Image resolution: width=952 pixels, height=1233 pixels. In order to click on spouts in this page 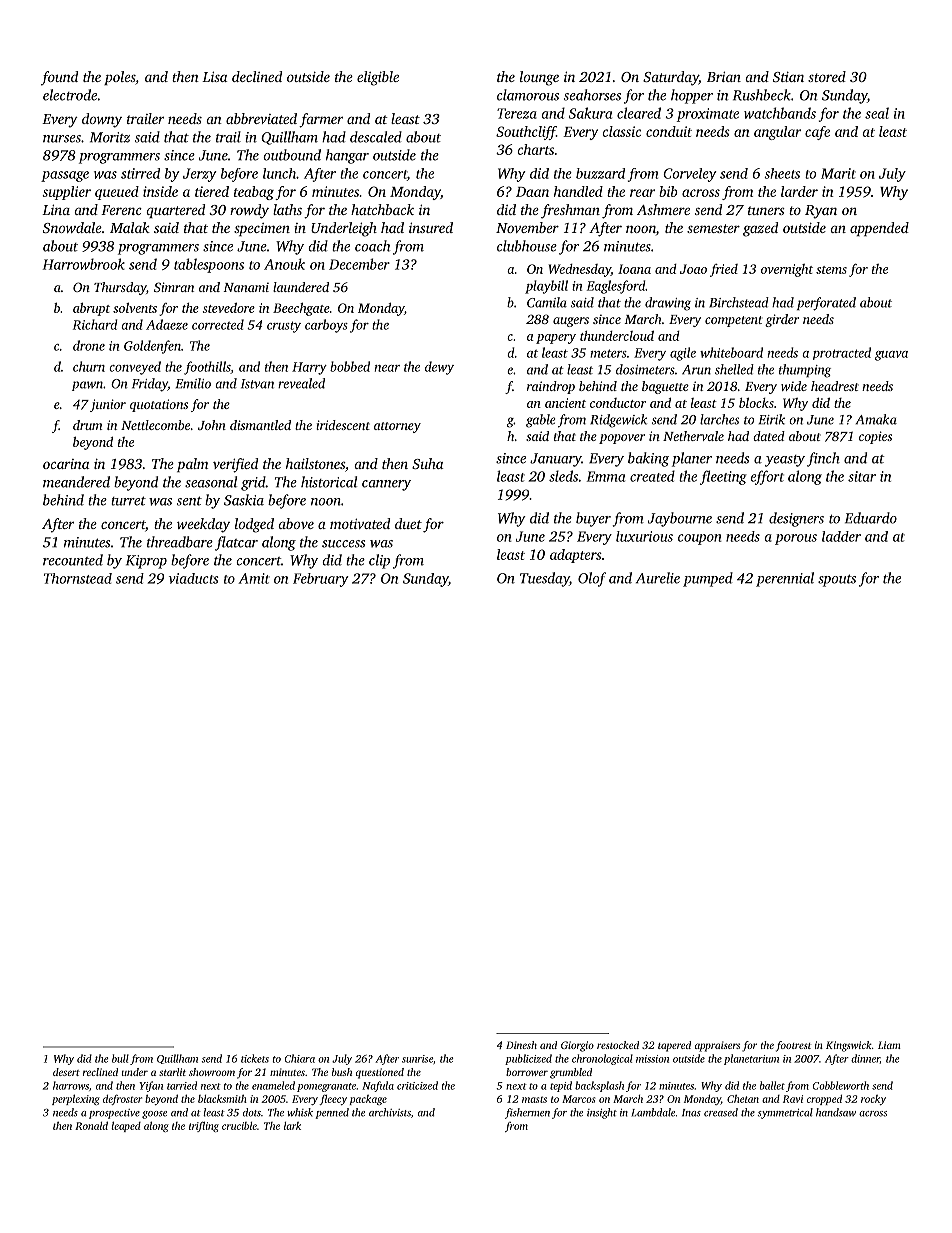, I will do `click(837, 580)`.
